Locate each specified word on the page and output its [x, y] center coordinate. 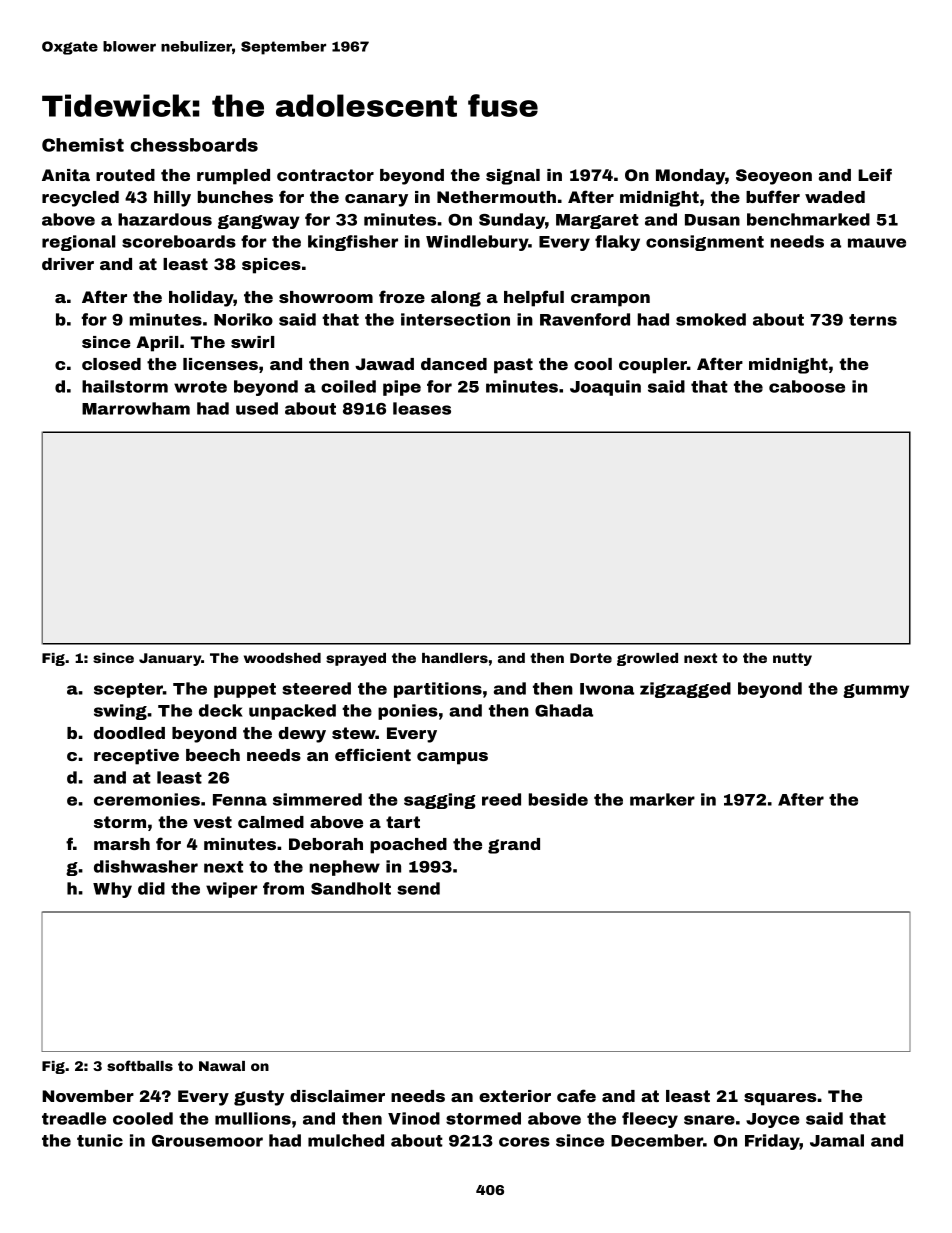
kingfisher [353, 243]
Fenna [240, 800]
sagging [440, 801]
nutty [792, 659]
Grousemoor [207, 1141]
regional [78, 243]
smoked [711, 319]
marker [662, 799]
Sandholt [351, 888]
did [151, 888]
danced [454, 364]
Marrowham [136, 408]
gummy [876, 691]
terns [873, 320]
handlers [455, 658]
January [170, 659]
